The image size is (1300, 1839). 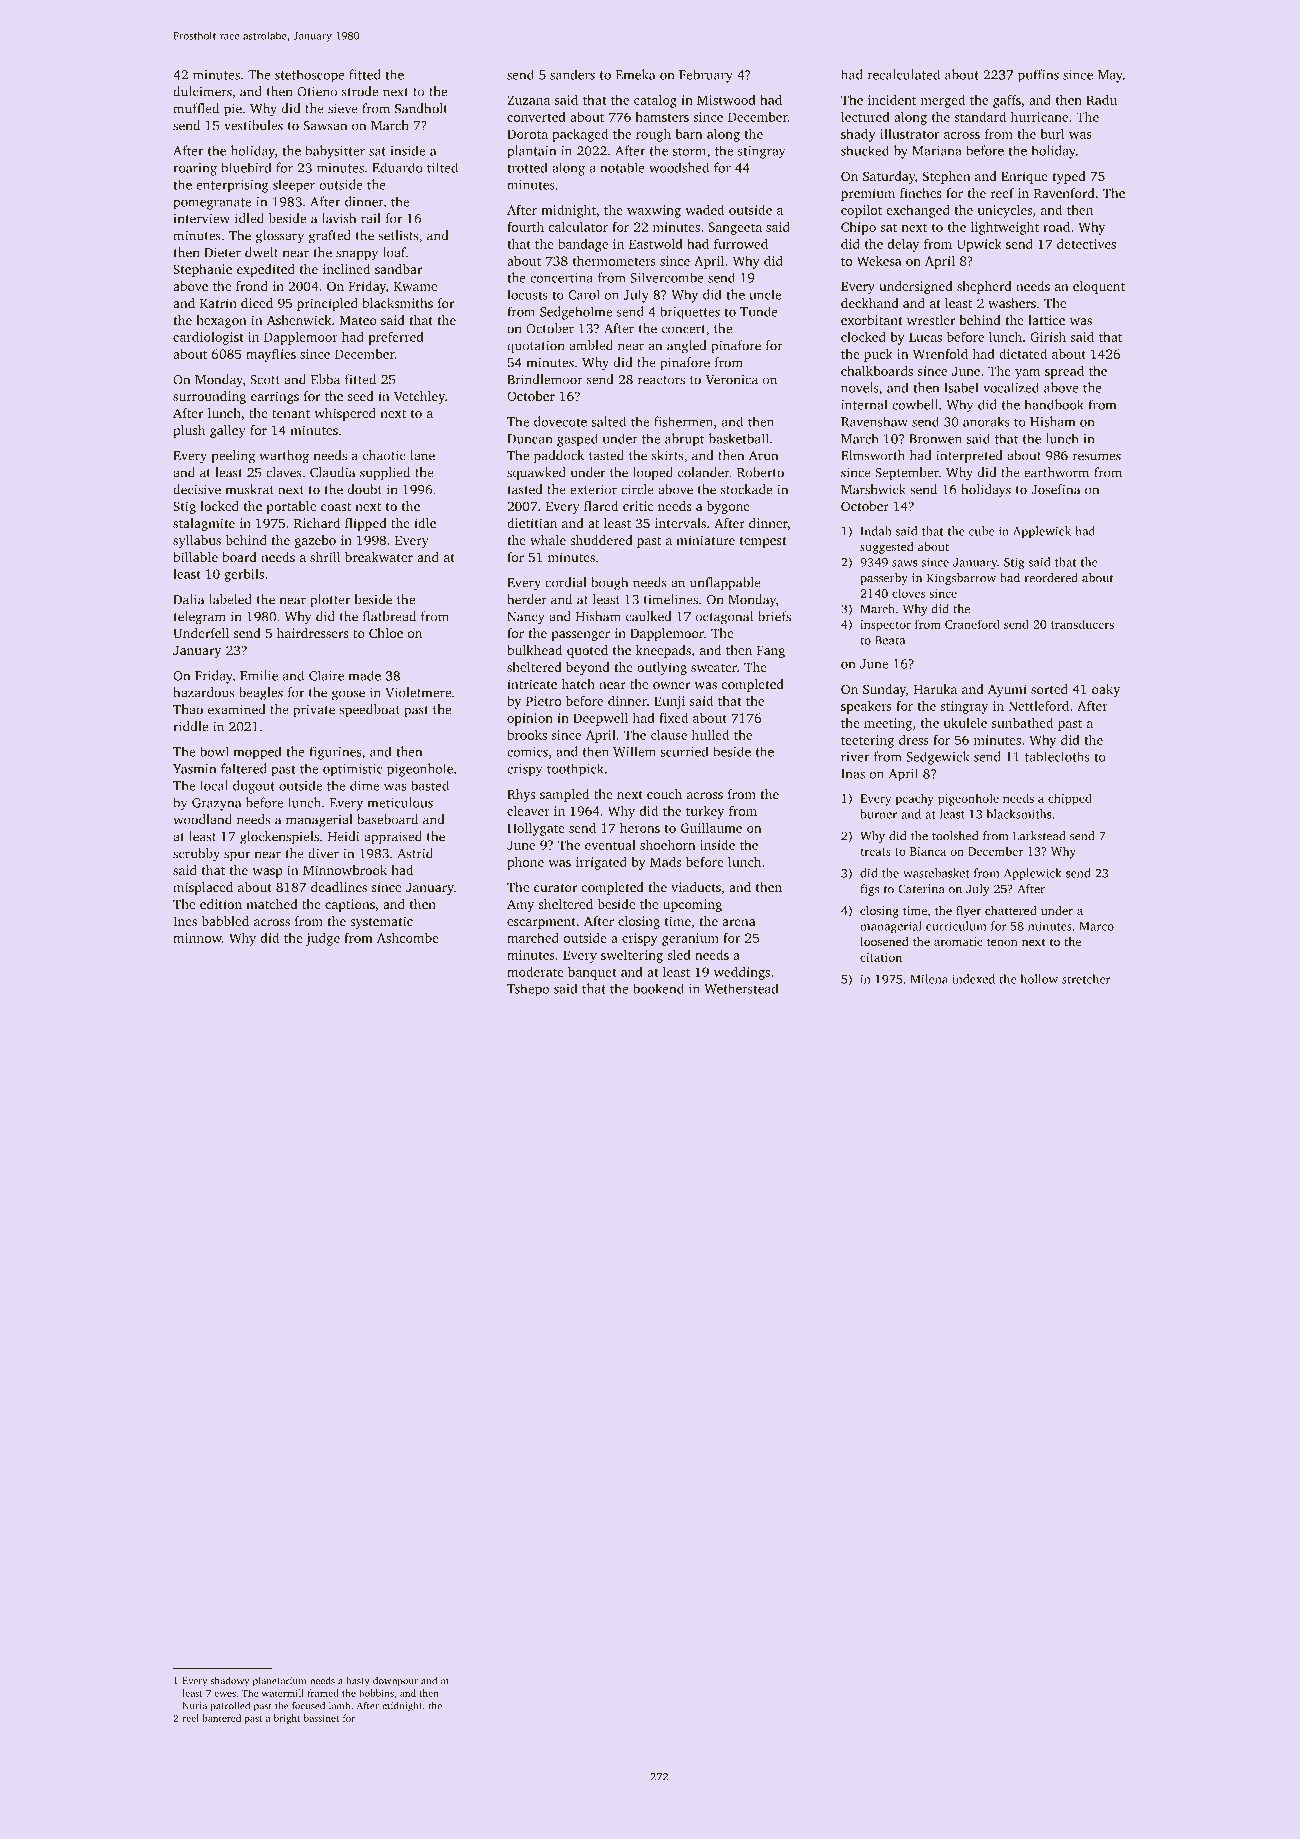 What do you see at coordinates (635, 74) in the screenshot?
I see `Emeka` at bounding box center [635, 74].
